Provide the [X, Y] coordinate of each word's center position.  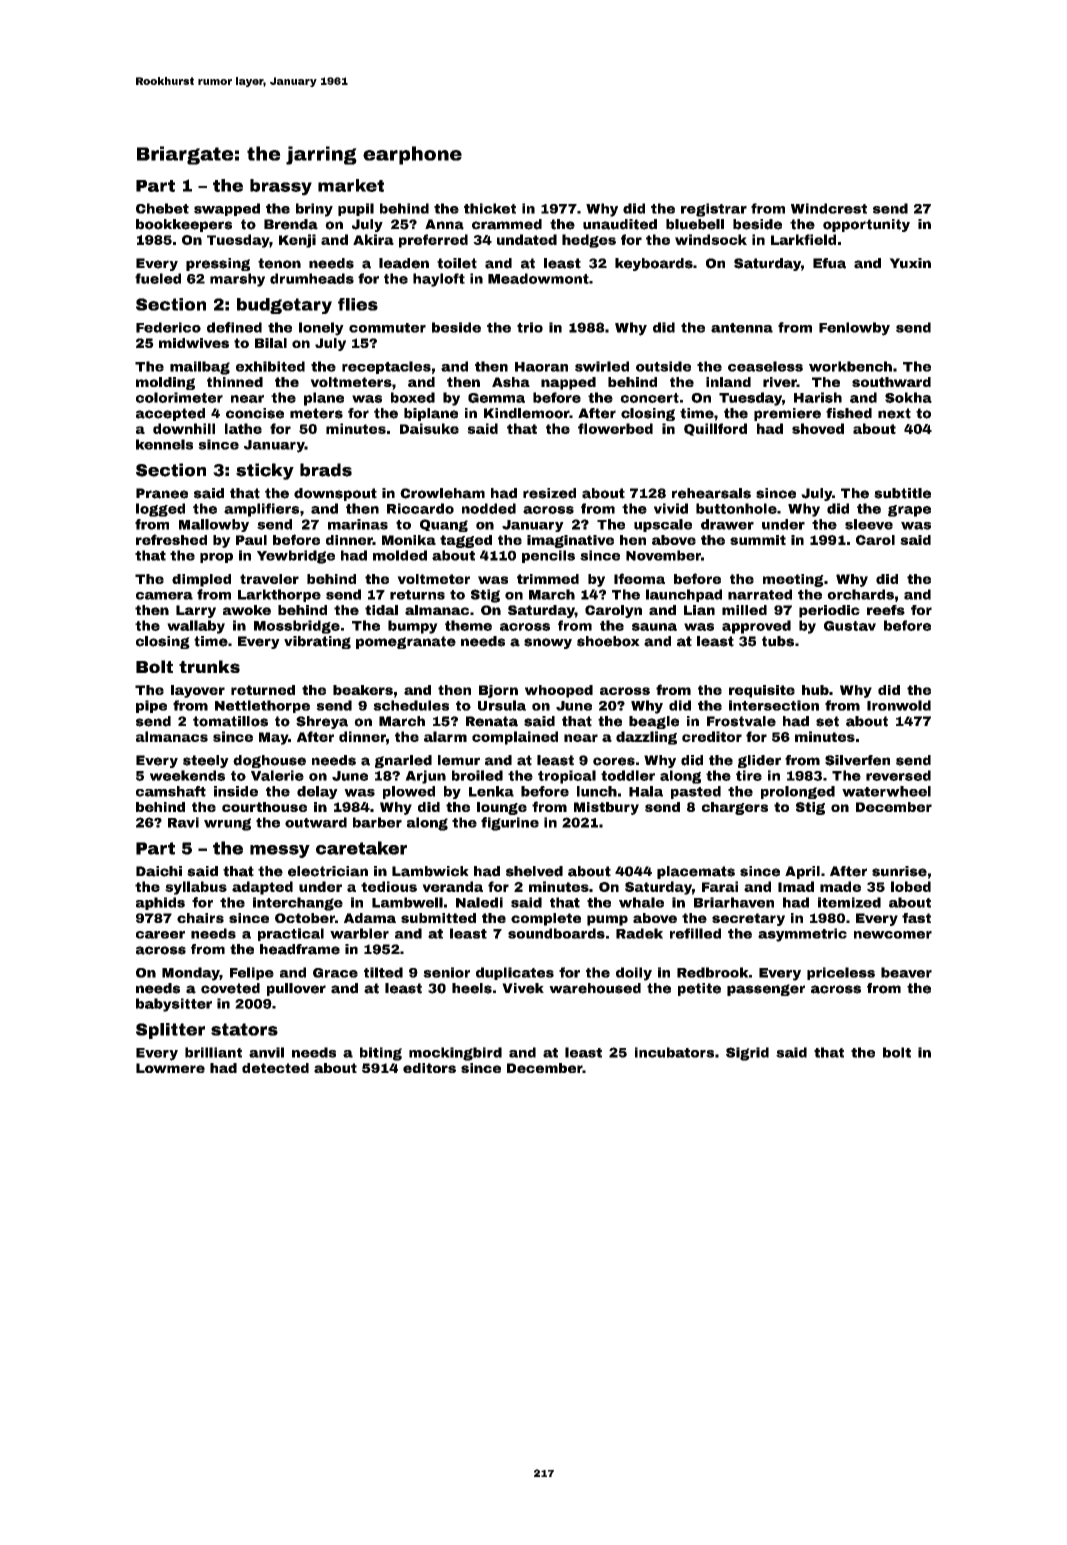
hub [815, 690]
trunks [209, 666]
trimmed [548, 579]
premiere [787, 414]
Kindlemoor [526, 413]
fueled [158, 278]
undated [527, 239]
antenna [742, 328]
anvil [266, 1052]
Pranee [162, 493]
